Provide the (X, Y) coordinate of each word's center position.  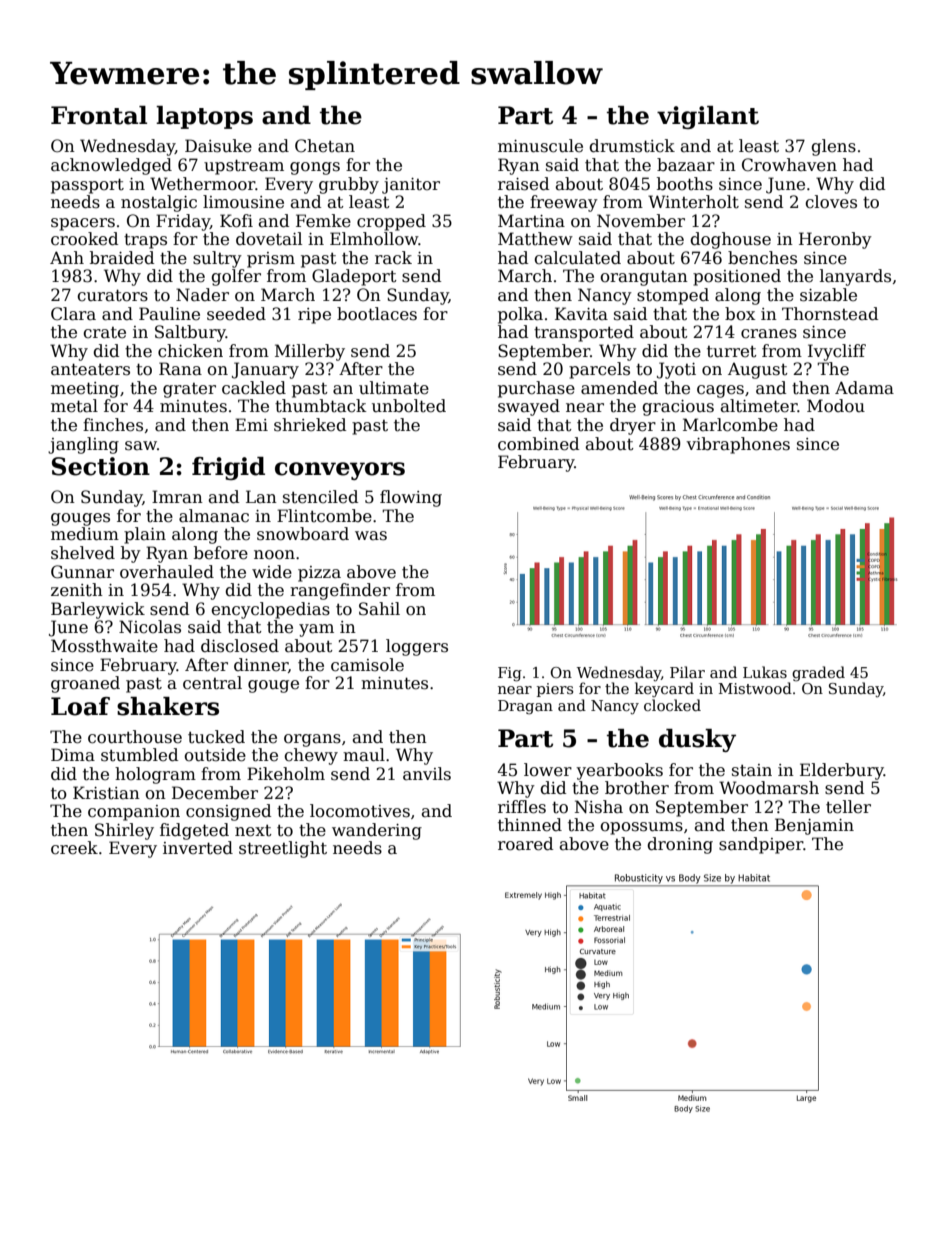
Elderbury (842, 771)
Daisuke (218, 146)
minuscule (540, 146)
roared (525, 844)
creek (74, 848)
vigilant (708, 117)
